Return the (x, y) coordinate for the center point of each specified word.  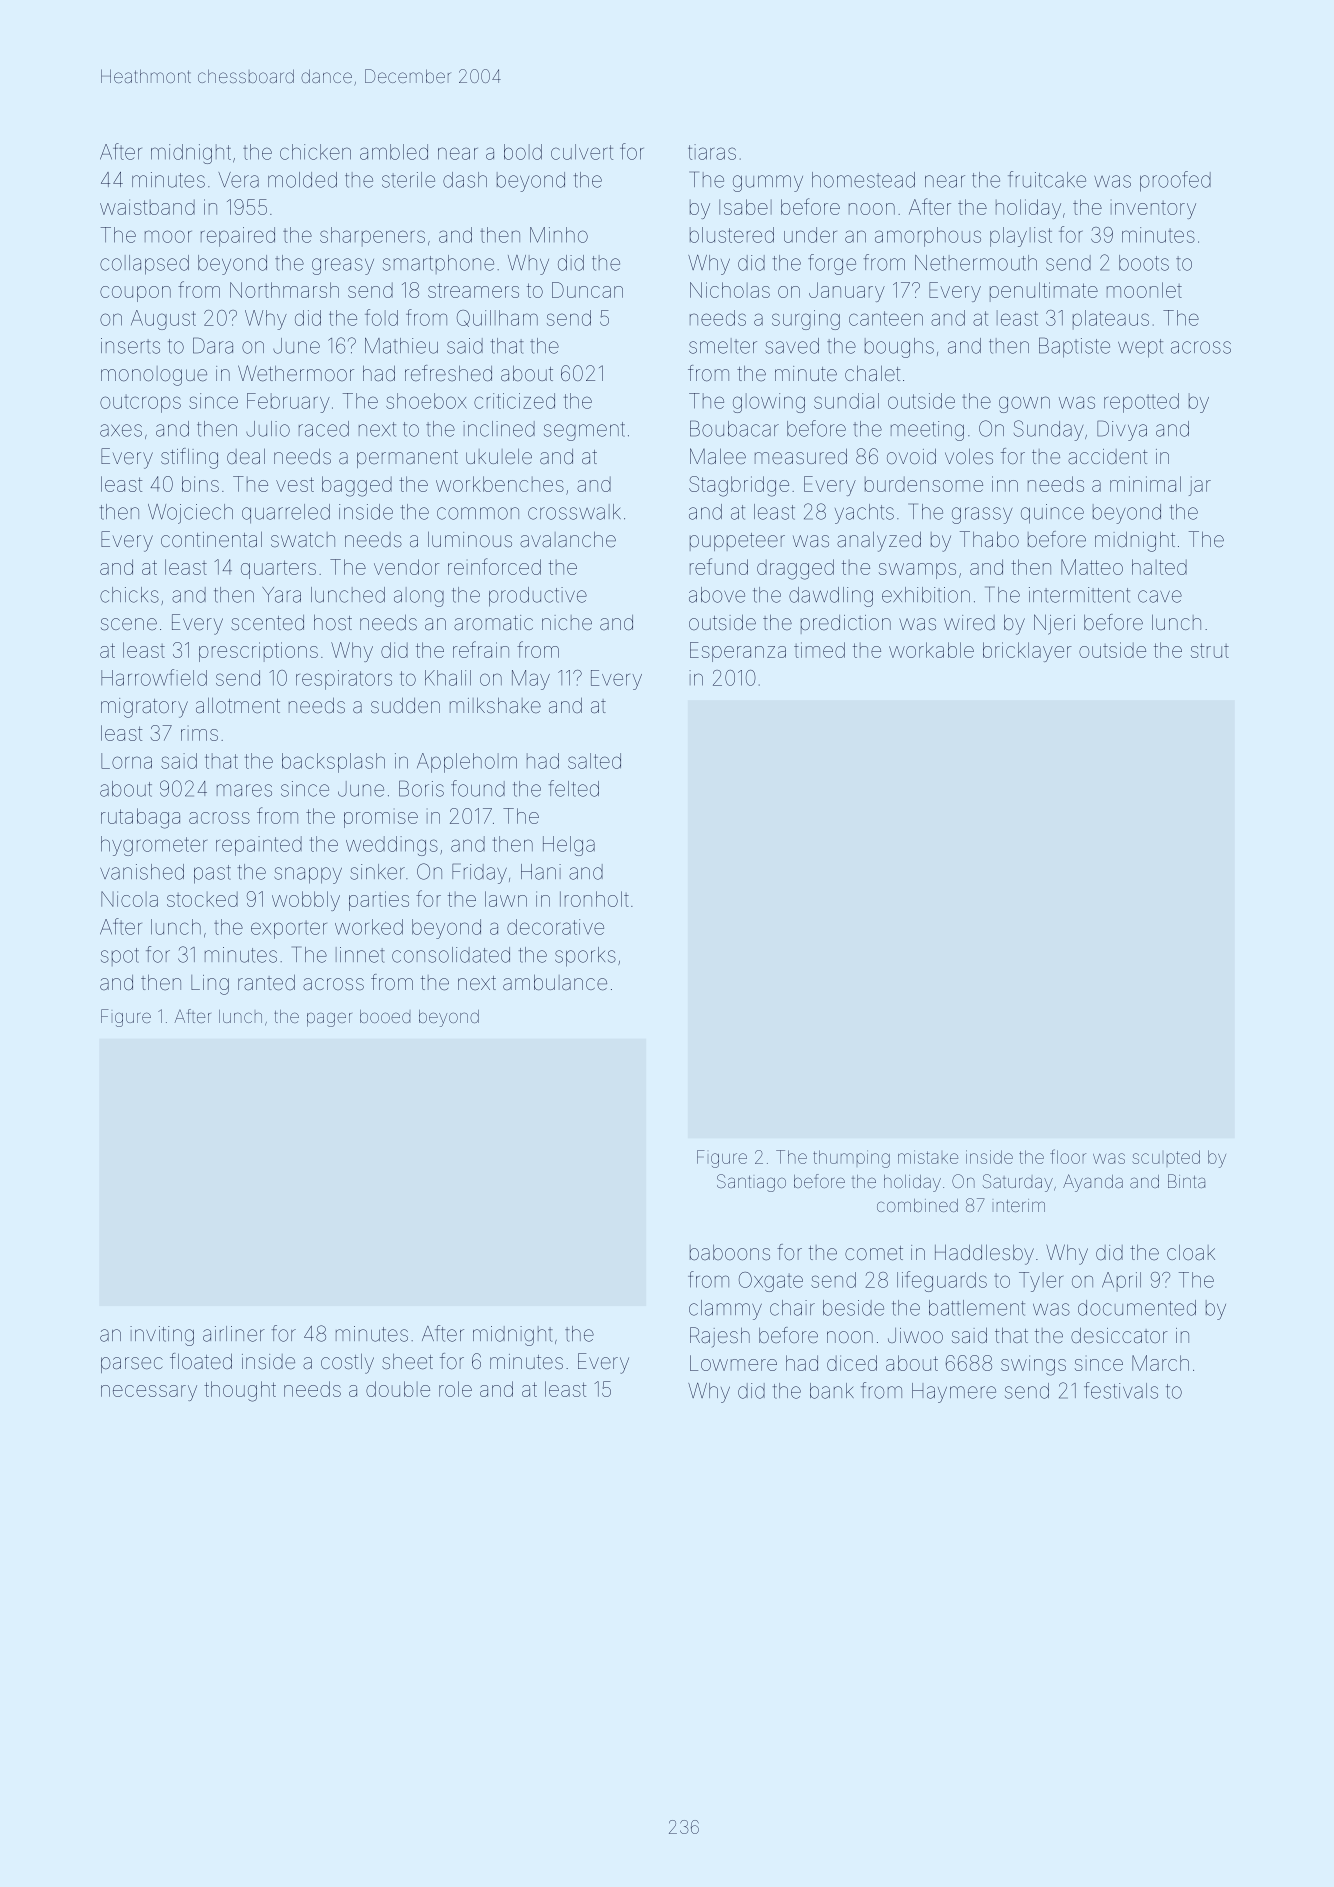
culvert (582, 152)
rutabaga (140, 818)
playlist (1021, 237)
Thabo (989, 539)
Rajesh (720, 1337)
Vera (238, 180)
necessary (149, 1393)
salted (594, 761)
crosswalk (574, 512)
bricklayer (1027, 652)
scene (129, 624)
